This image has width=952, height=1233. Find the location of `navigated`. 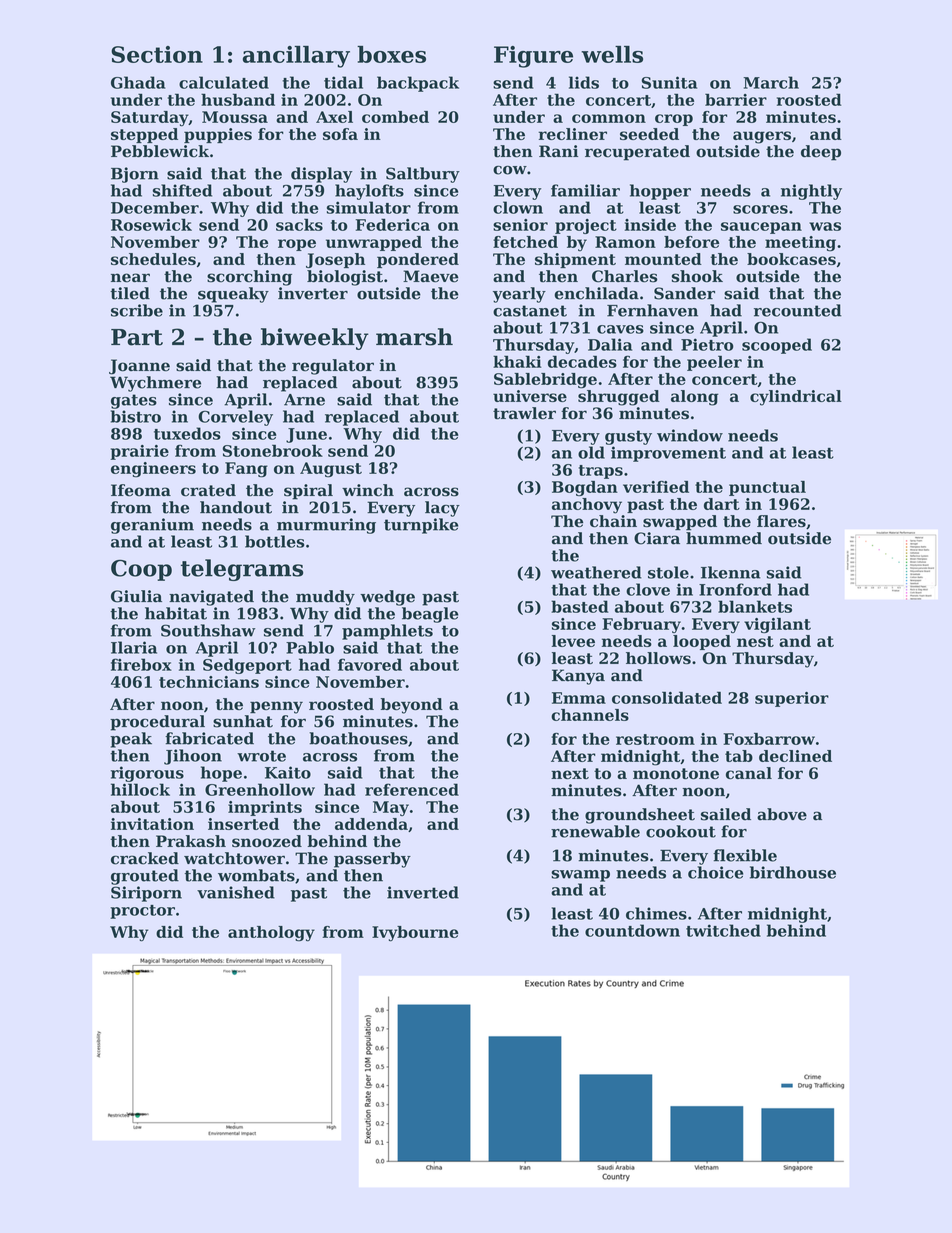

navigated is located at coordinates (211, 598).
